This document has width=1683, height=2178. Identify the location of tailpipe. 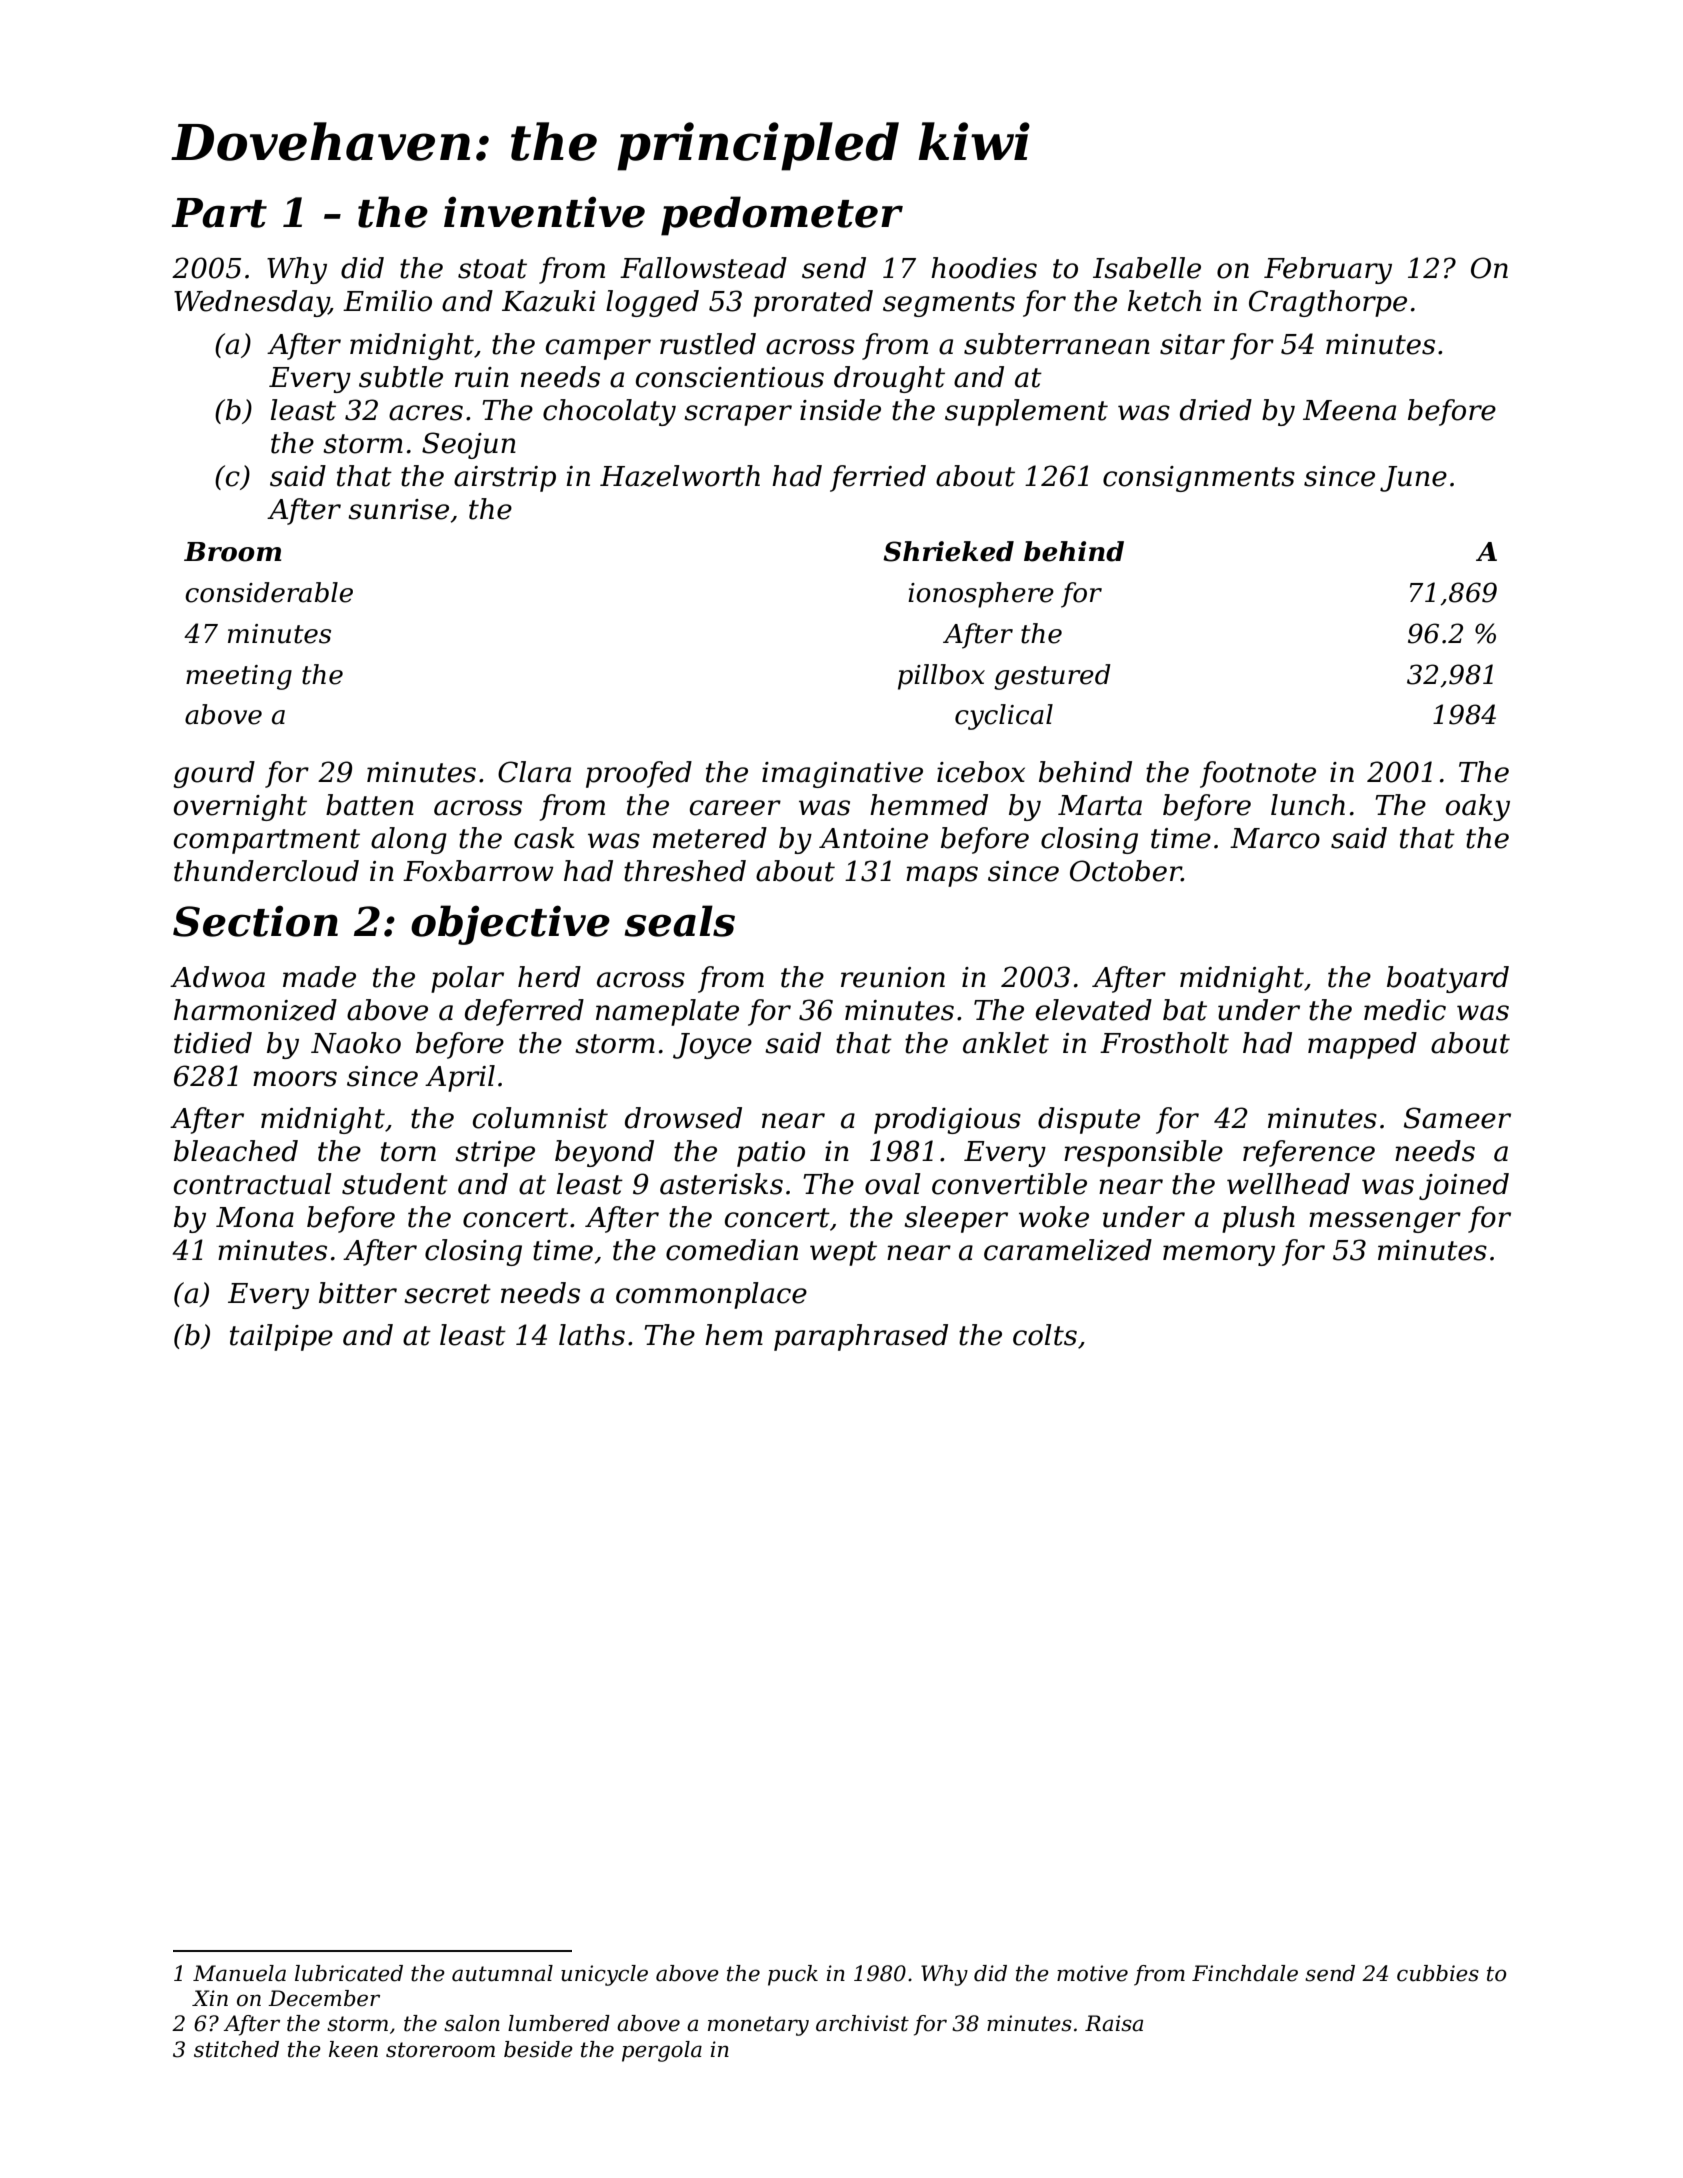
(281, 1337).
